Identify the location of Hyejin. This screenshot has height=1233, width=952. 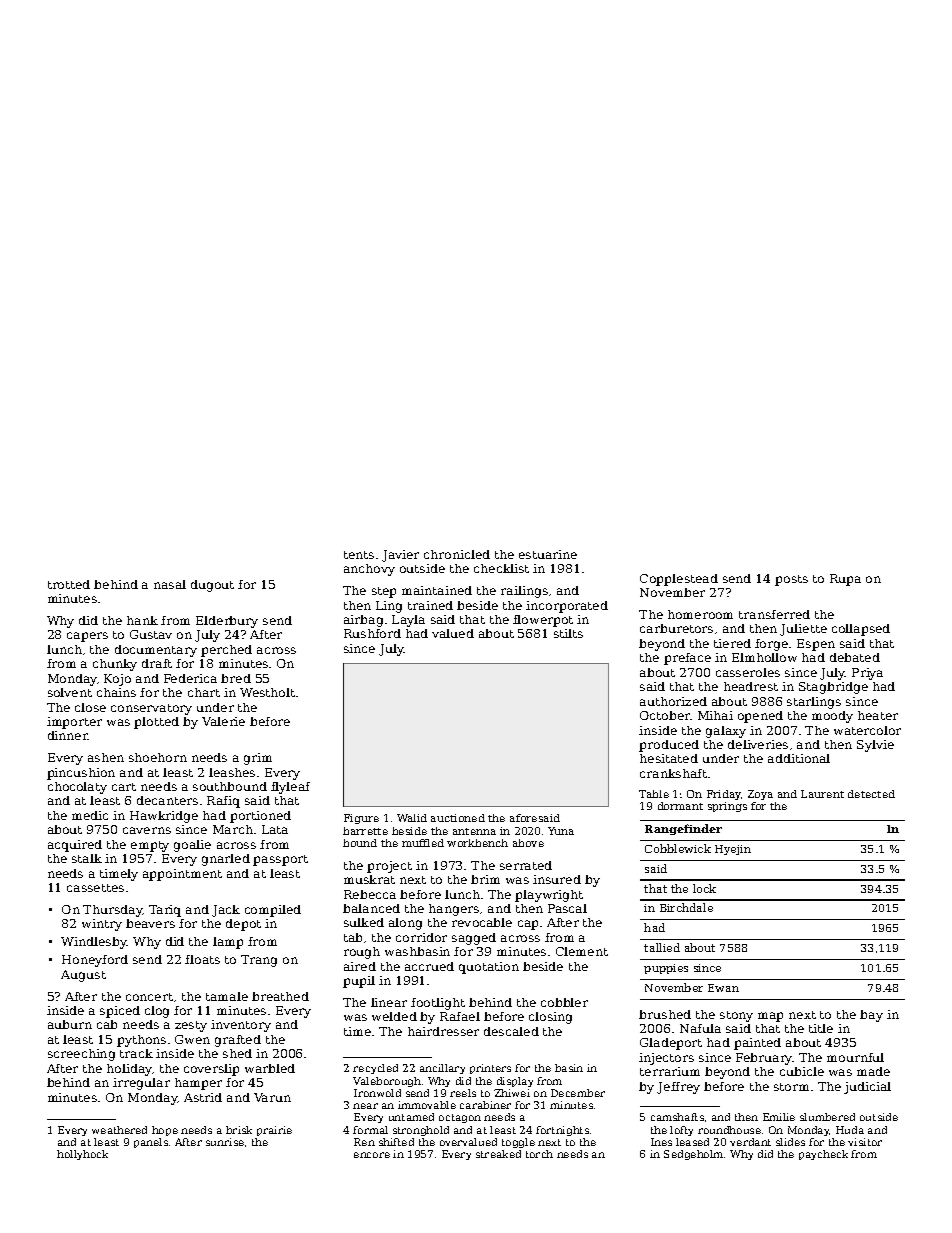
(733, 850).
